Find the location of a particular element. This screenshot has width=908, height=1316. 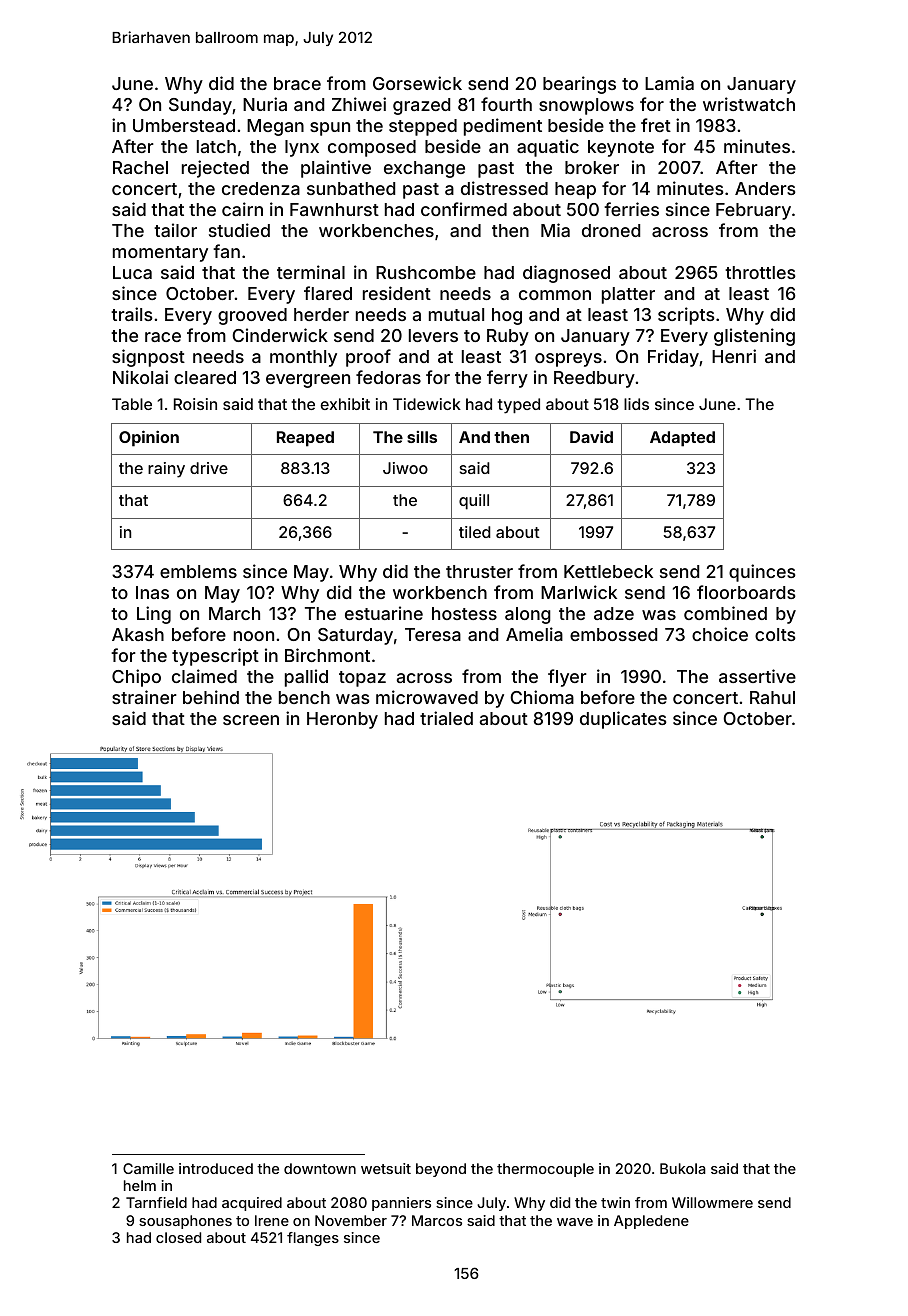

Lamia is located at coordinates (669, 83).
